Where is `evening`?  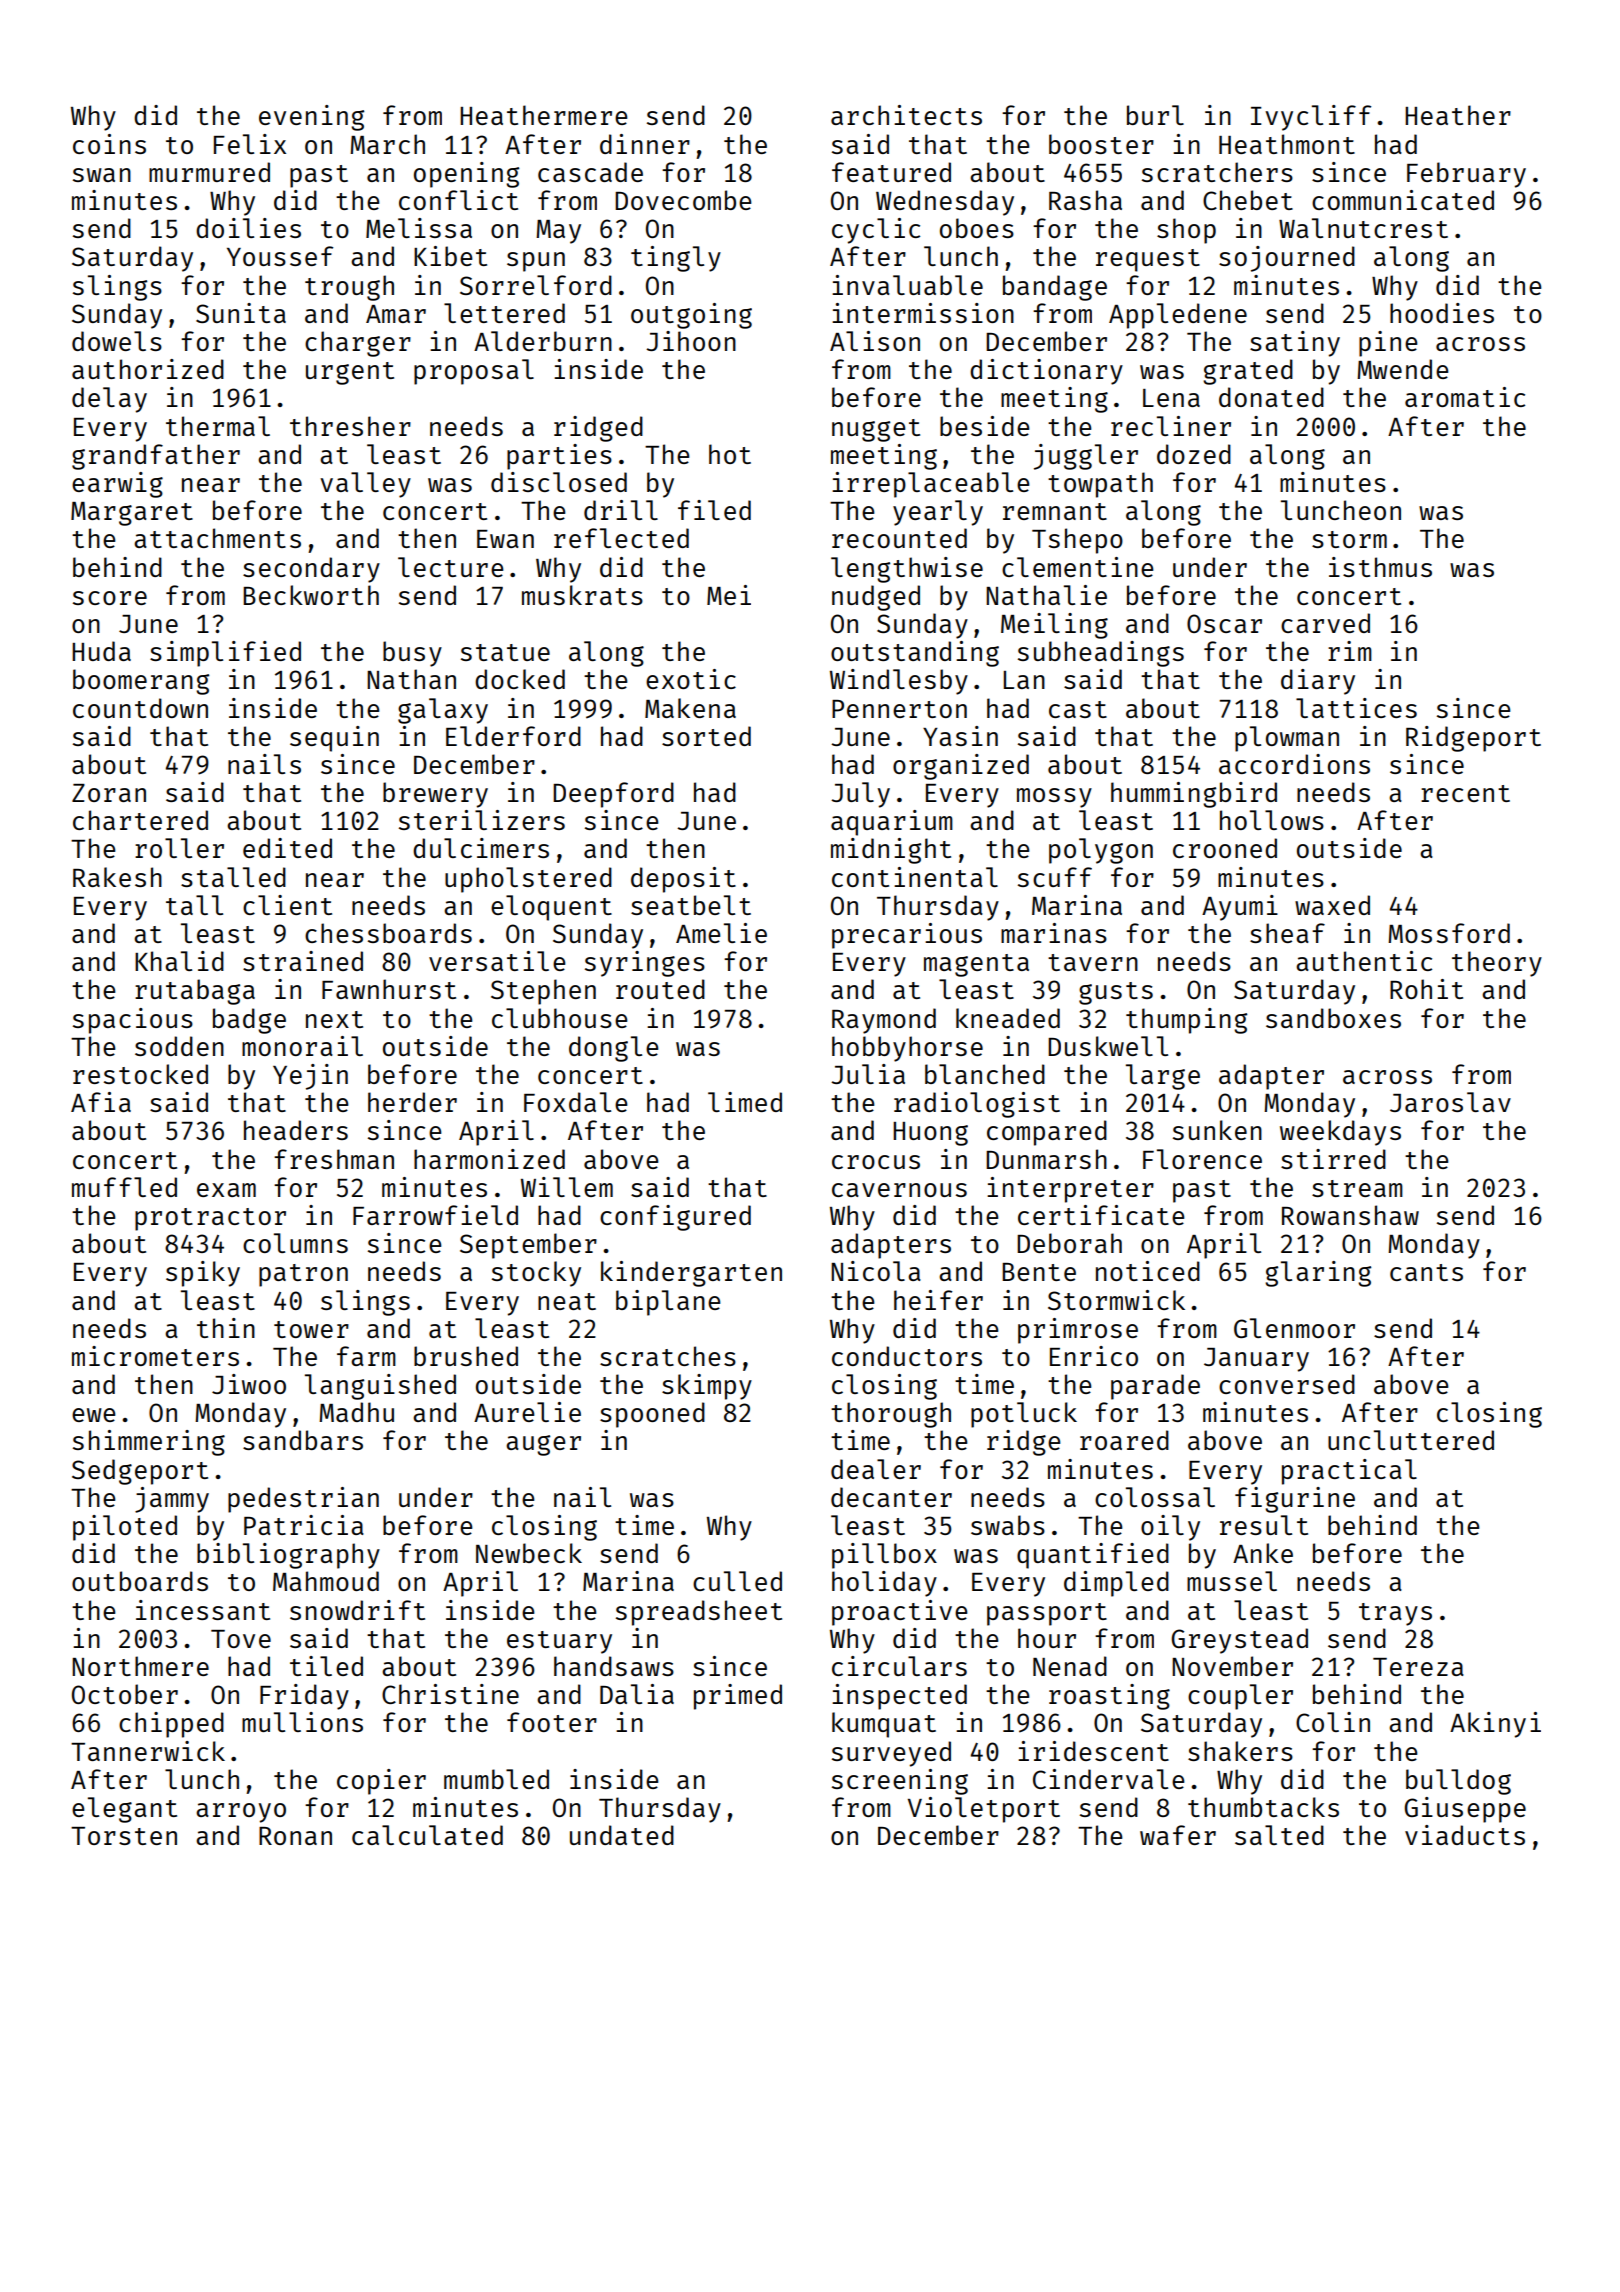
evening is located at coordinates (311, 118).
